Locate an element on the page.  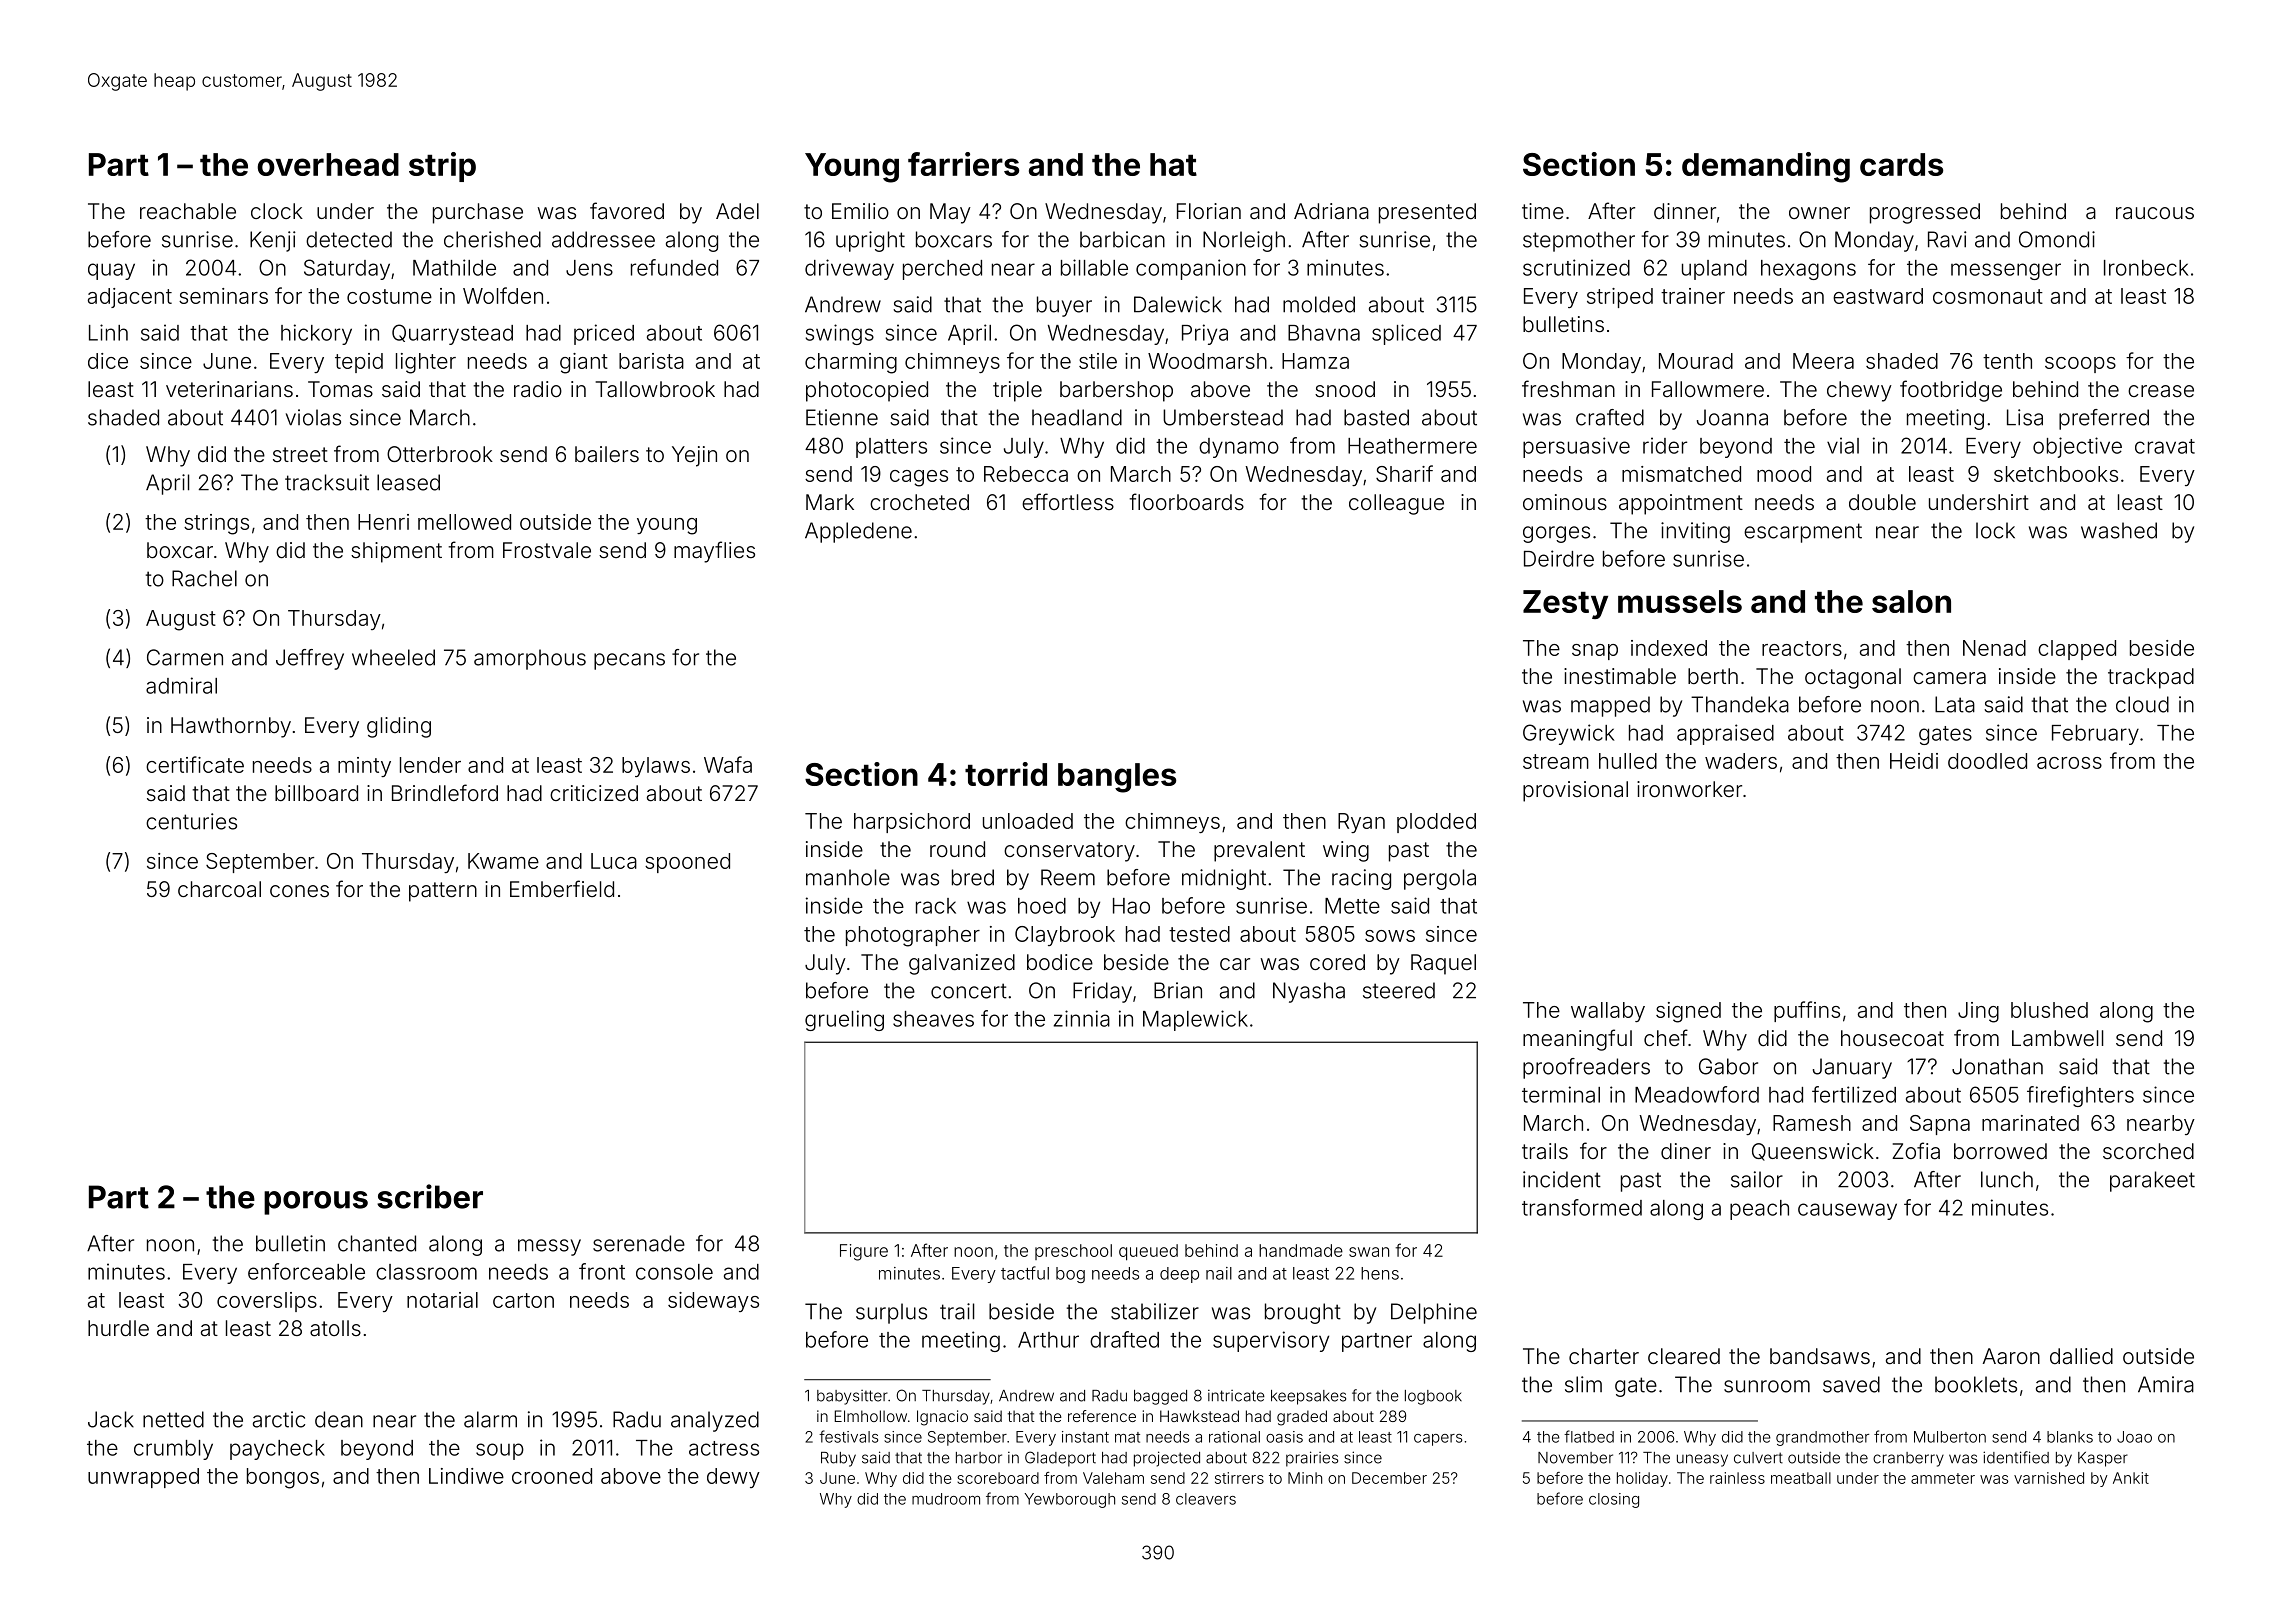
Ravi is located at coordinates (1947, 239).
